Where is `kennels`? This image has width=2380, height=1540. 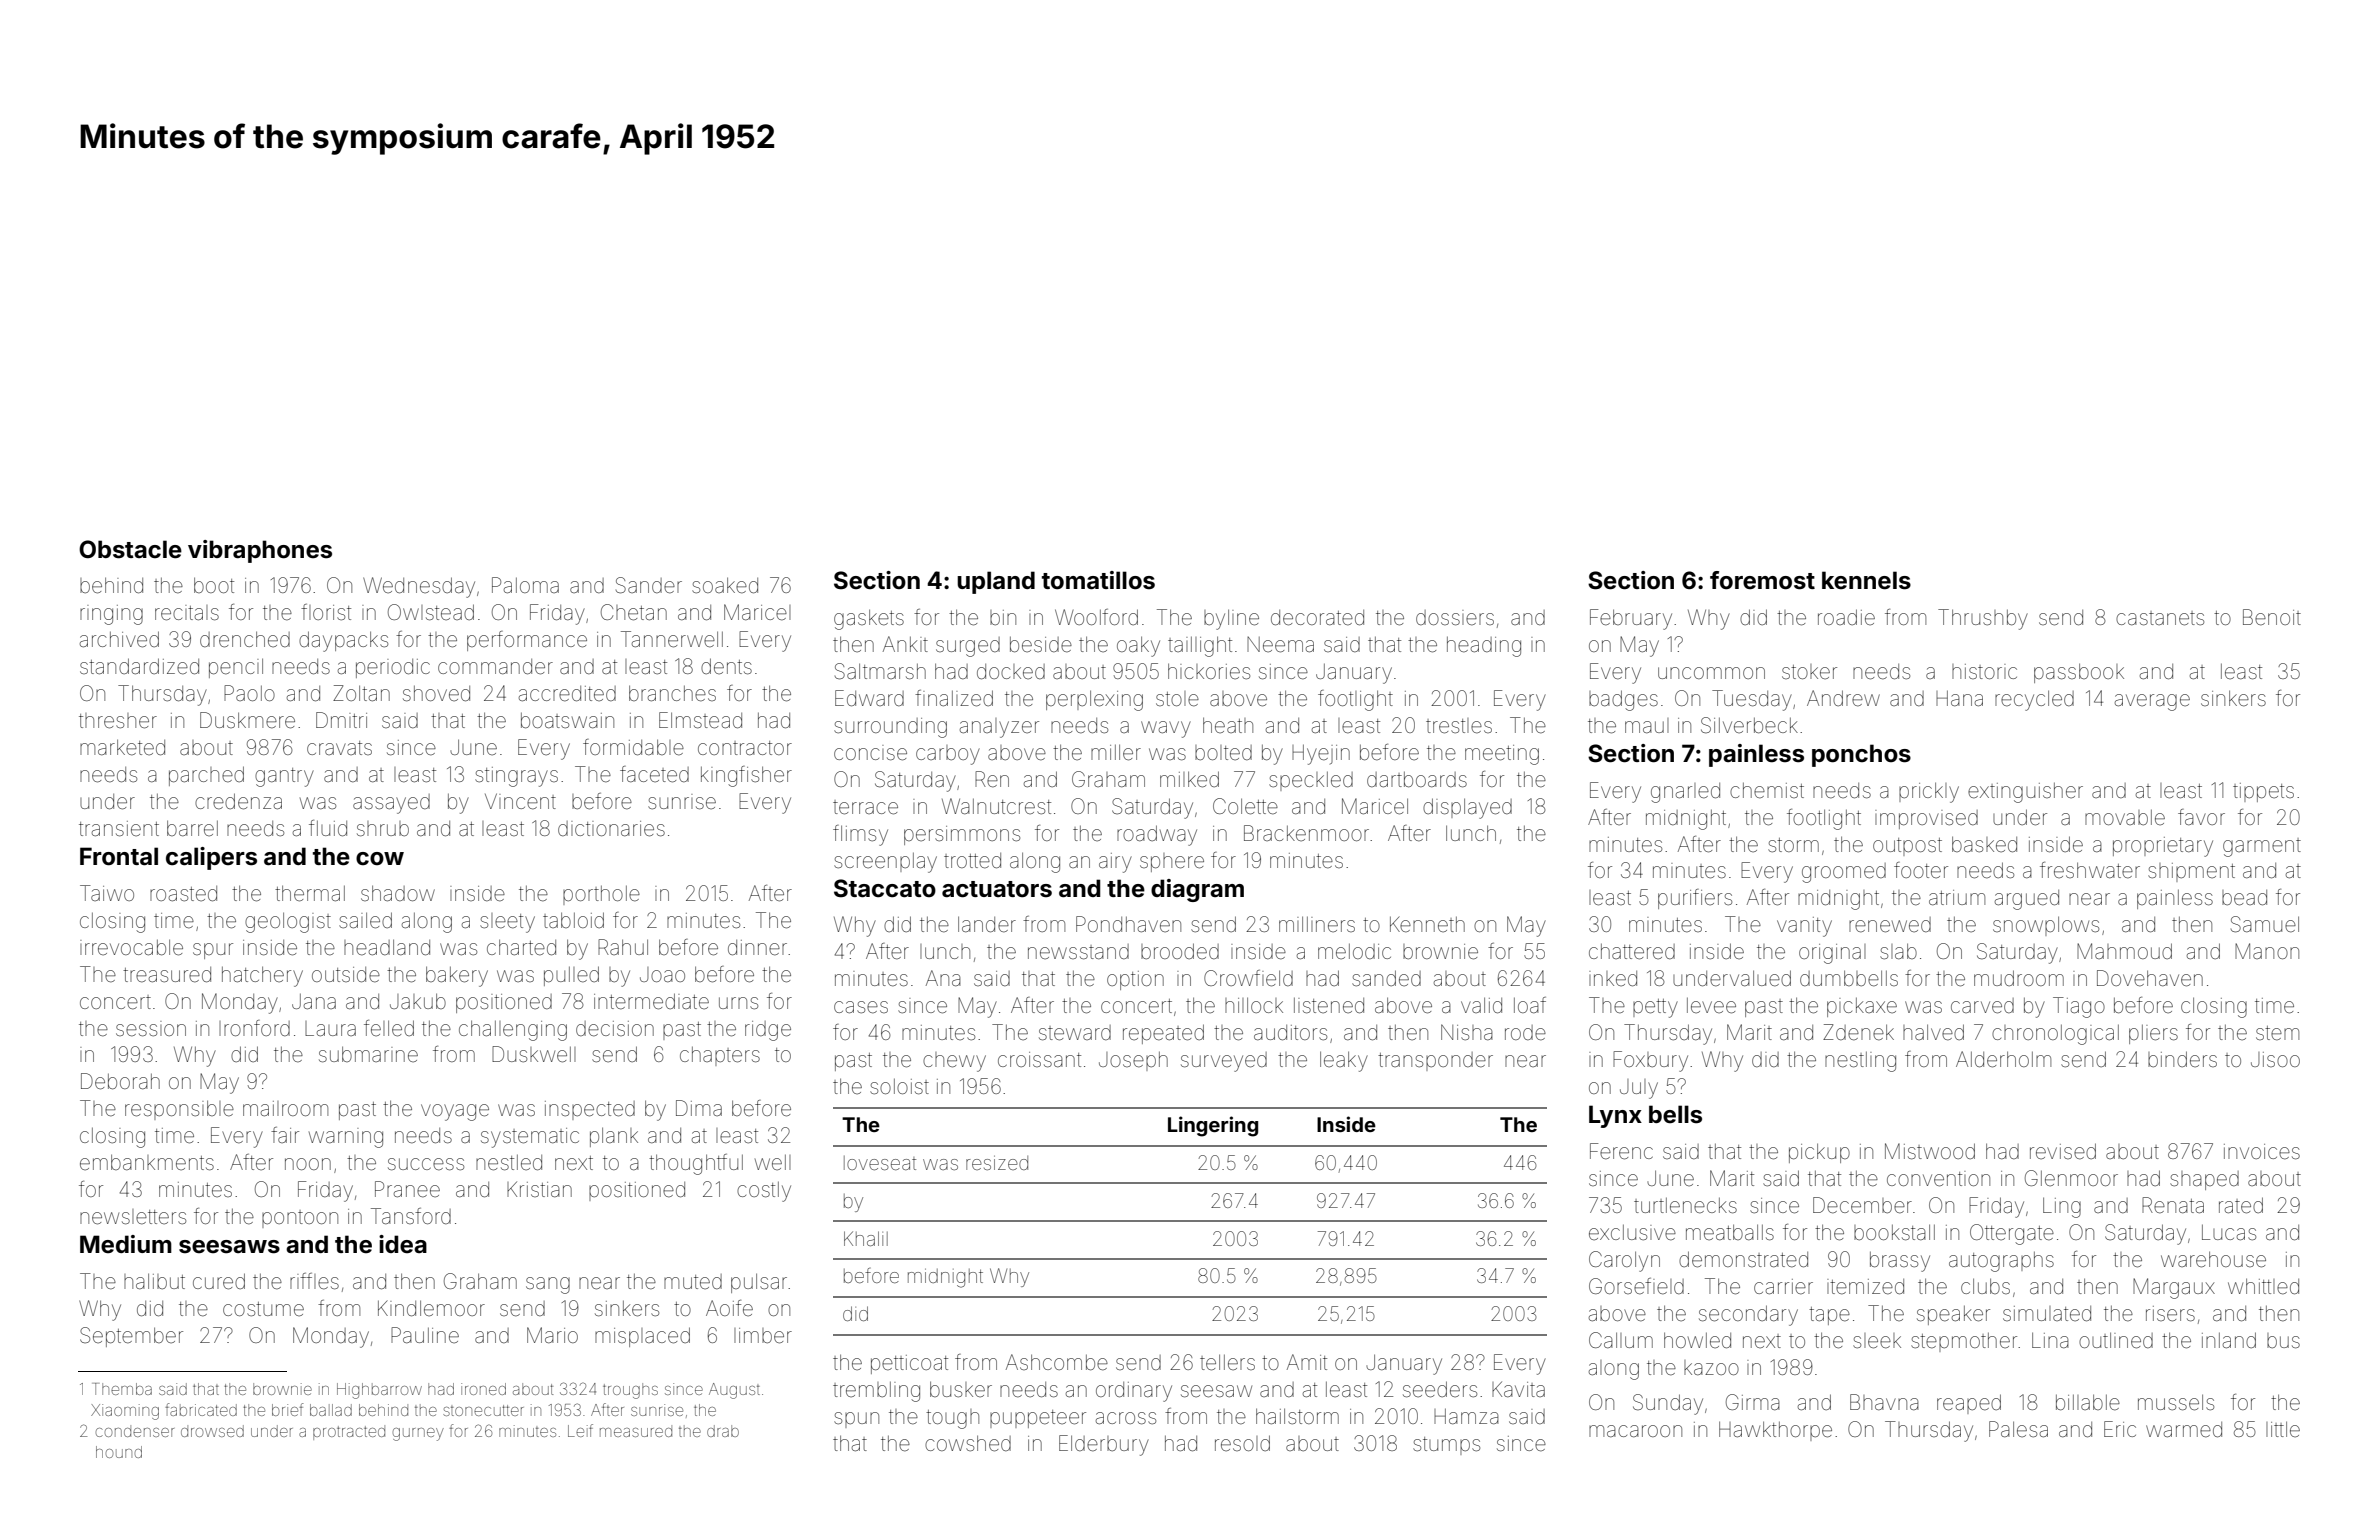
kennels is located at coordinates (1866, 580).
